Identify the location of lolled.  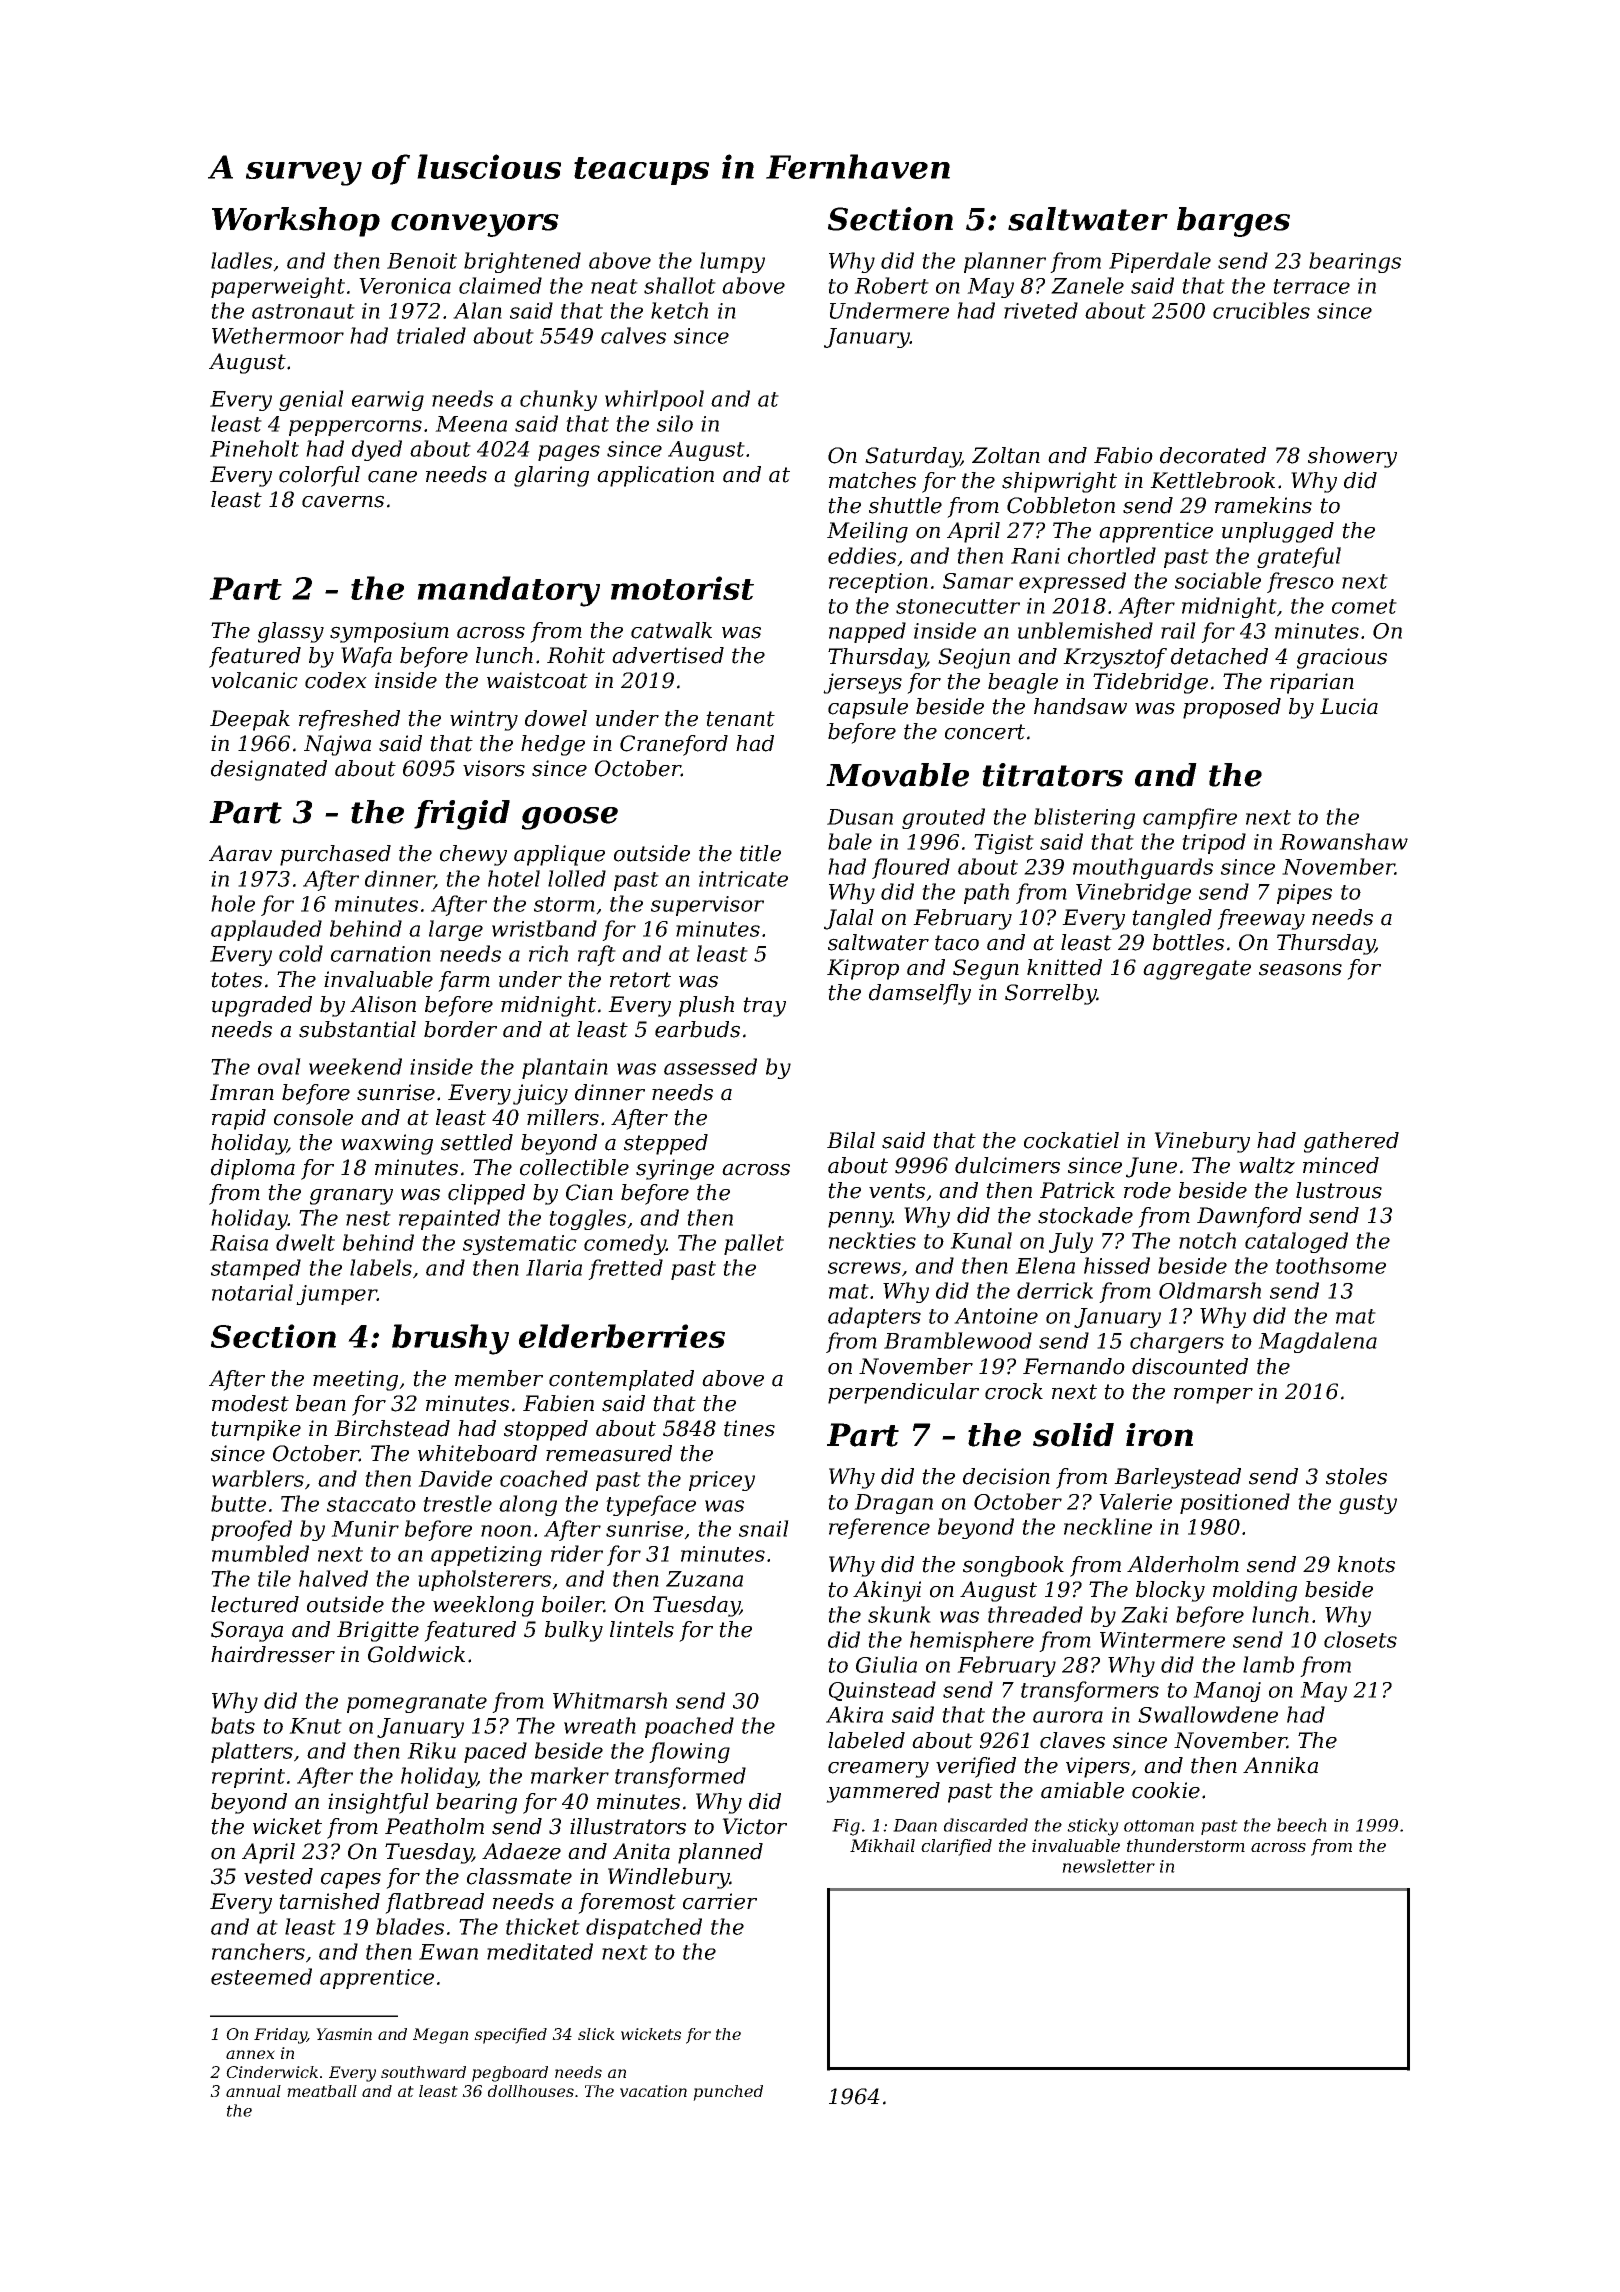
(577, 878).
